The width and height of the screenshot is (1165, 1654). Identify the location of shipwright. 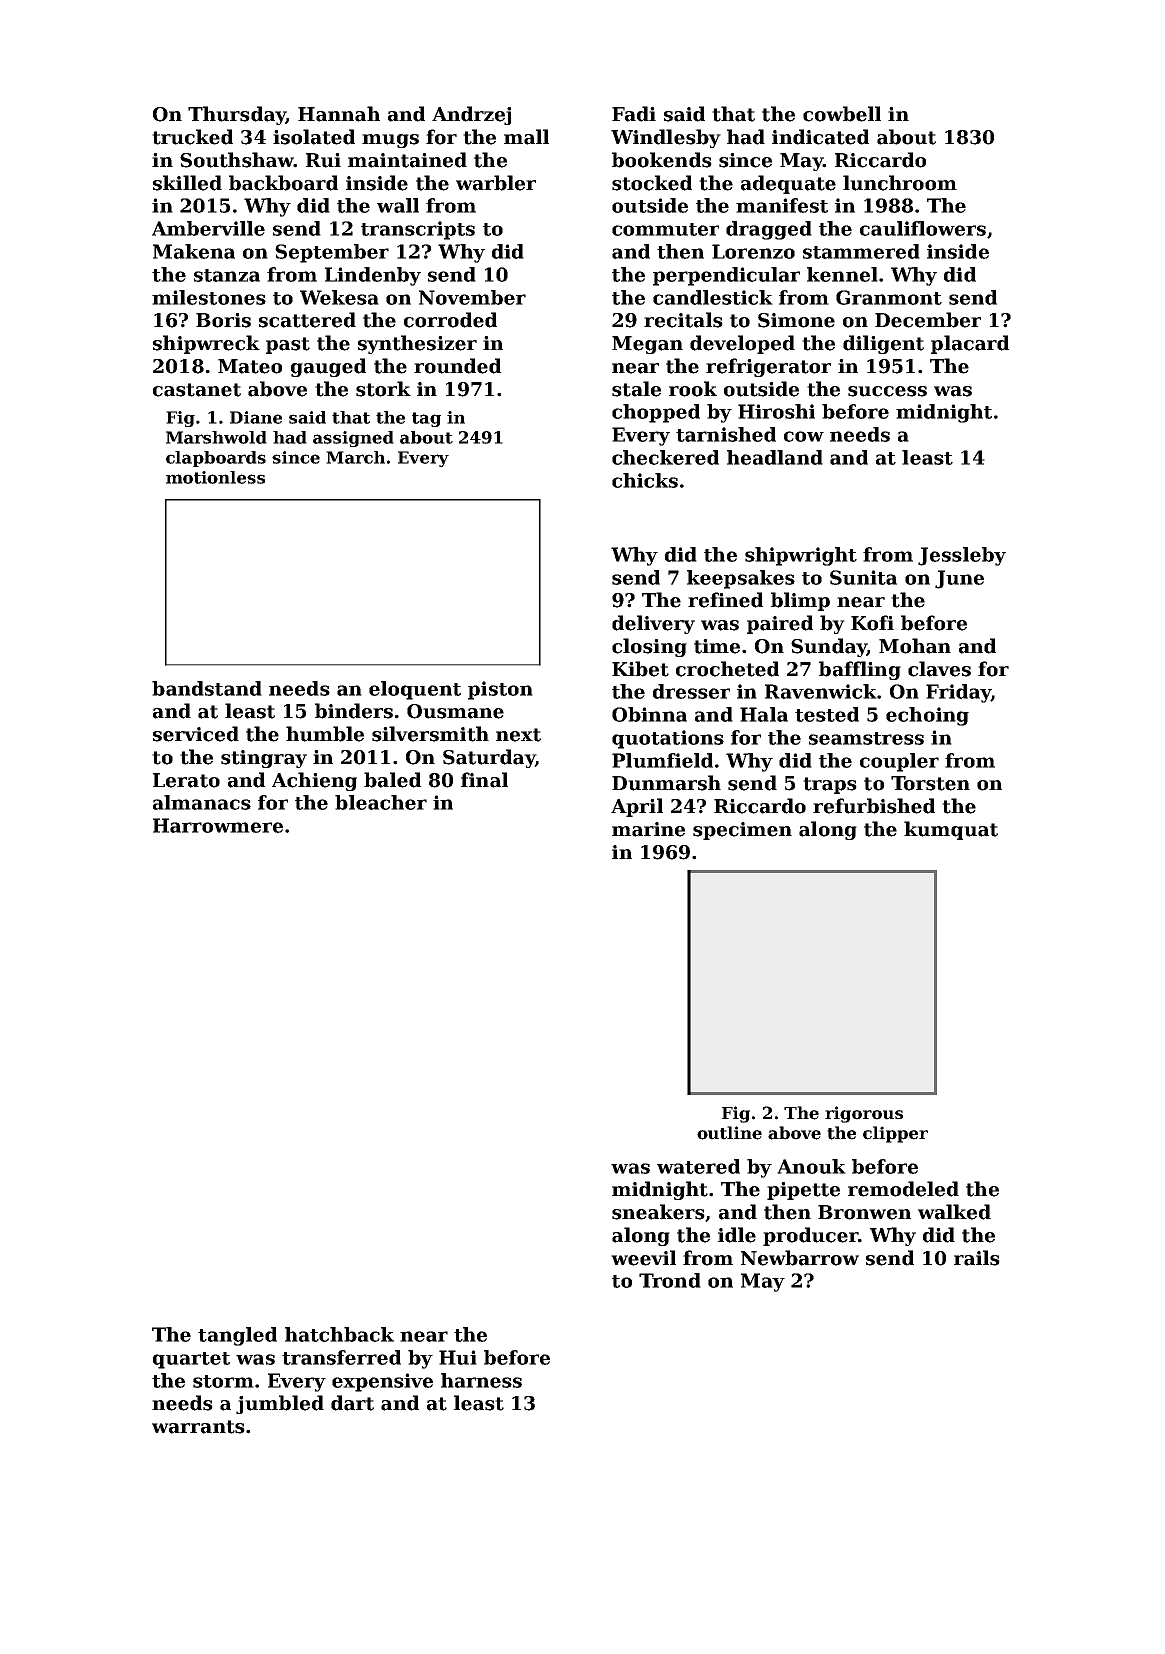
(801, 556).
